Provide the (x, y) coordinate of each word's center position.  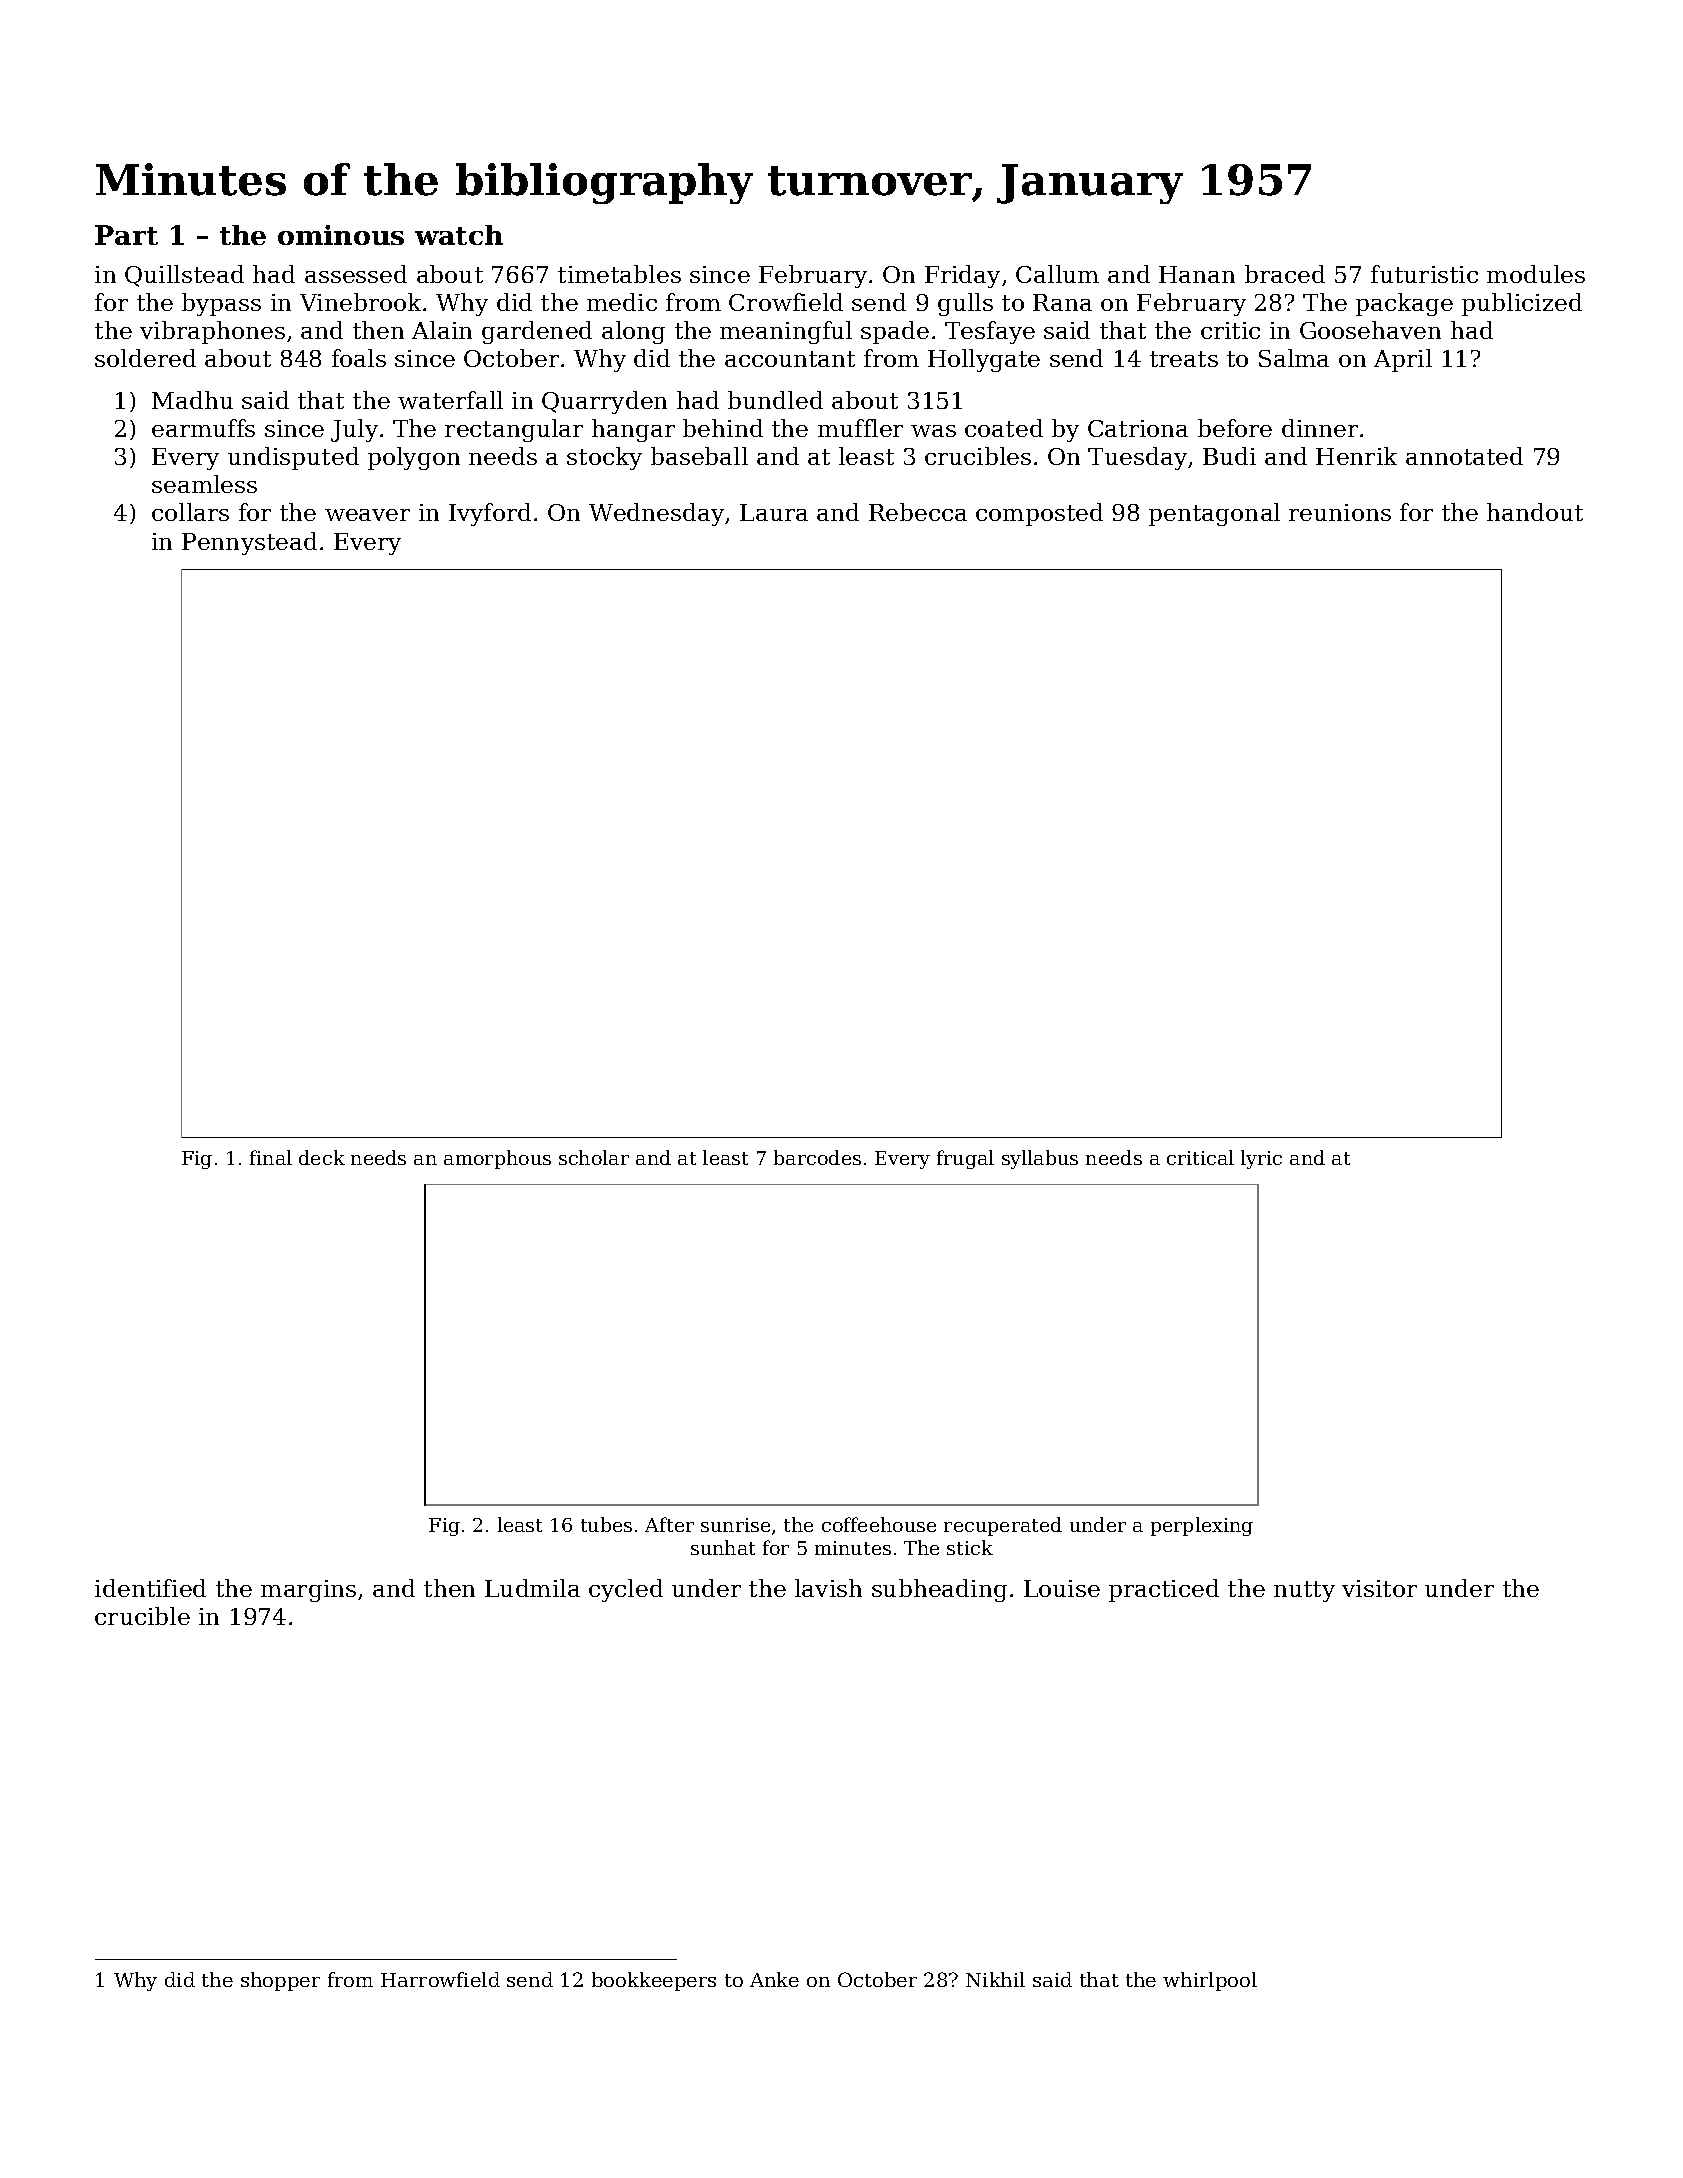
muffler (860, 428)
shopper (280, 1981)
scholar (594, 1157)
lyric (1261, 1159)
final (271, 1157)
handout (1535, 512)
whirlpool (1210, 1981)
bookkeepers (654, 1981)
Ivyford (490, 514)
